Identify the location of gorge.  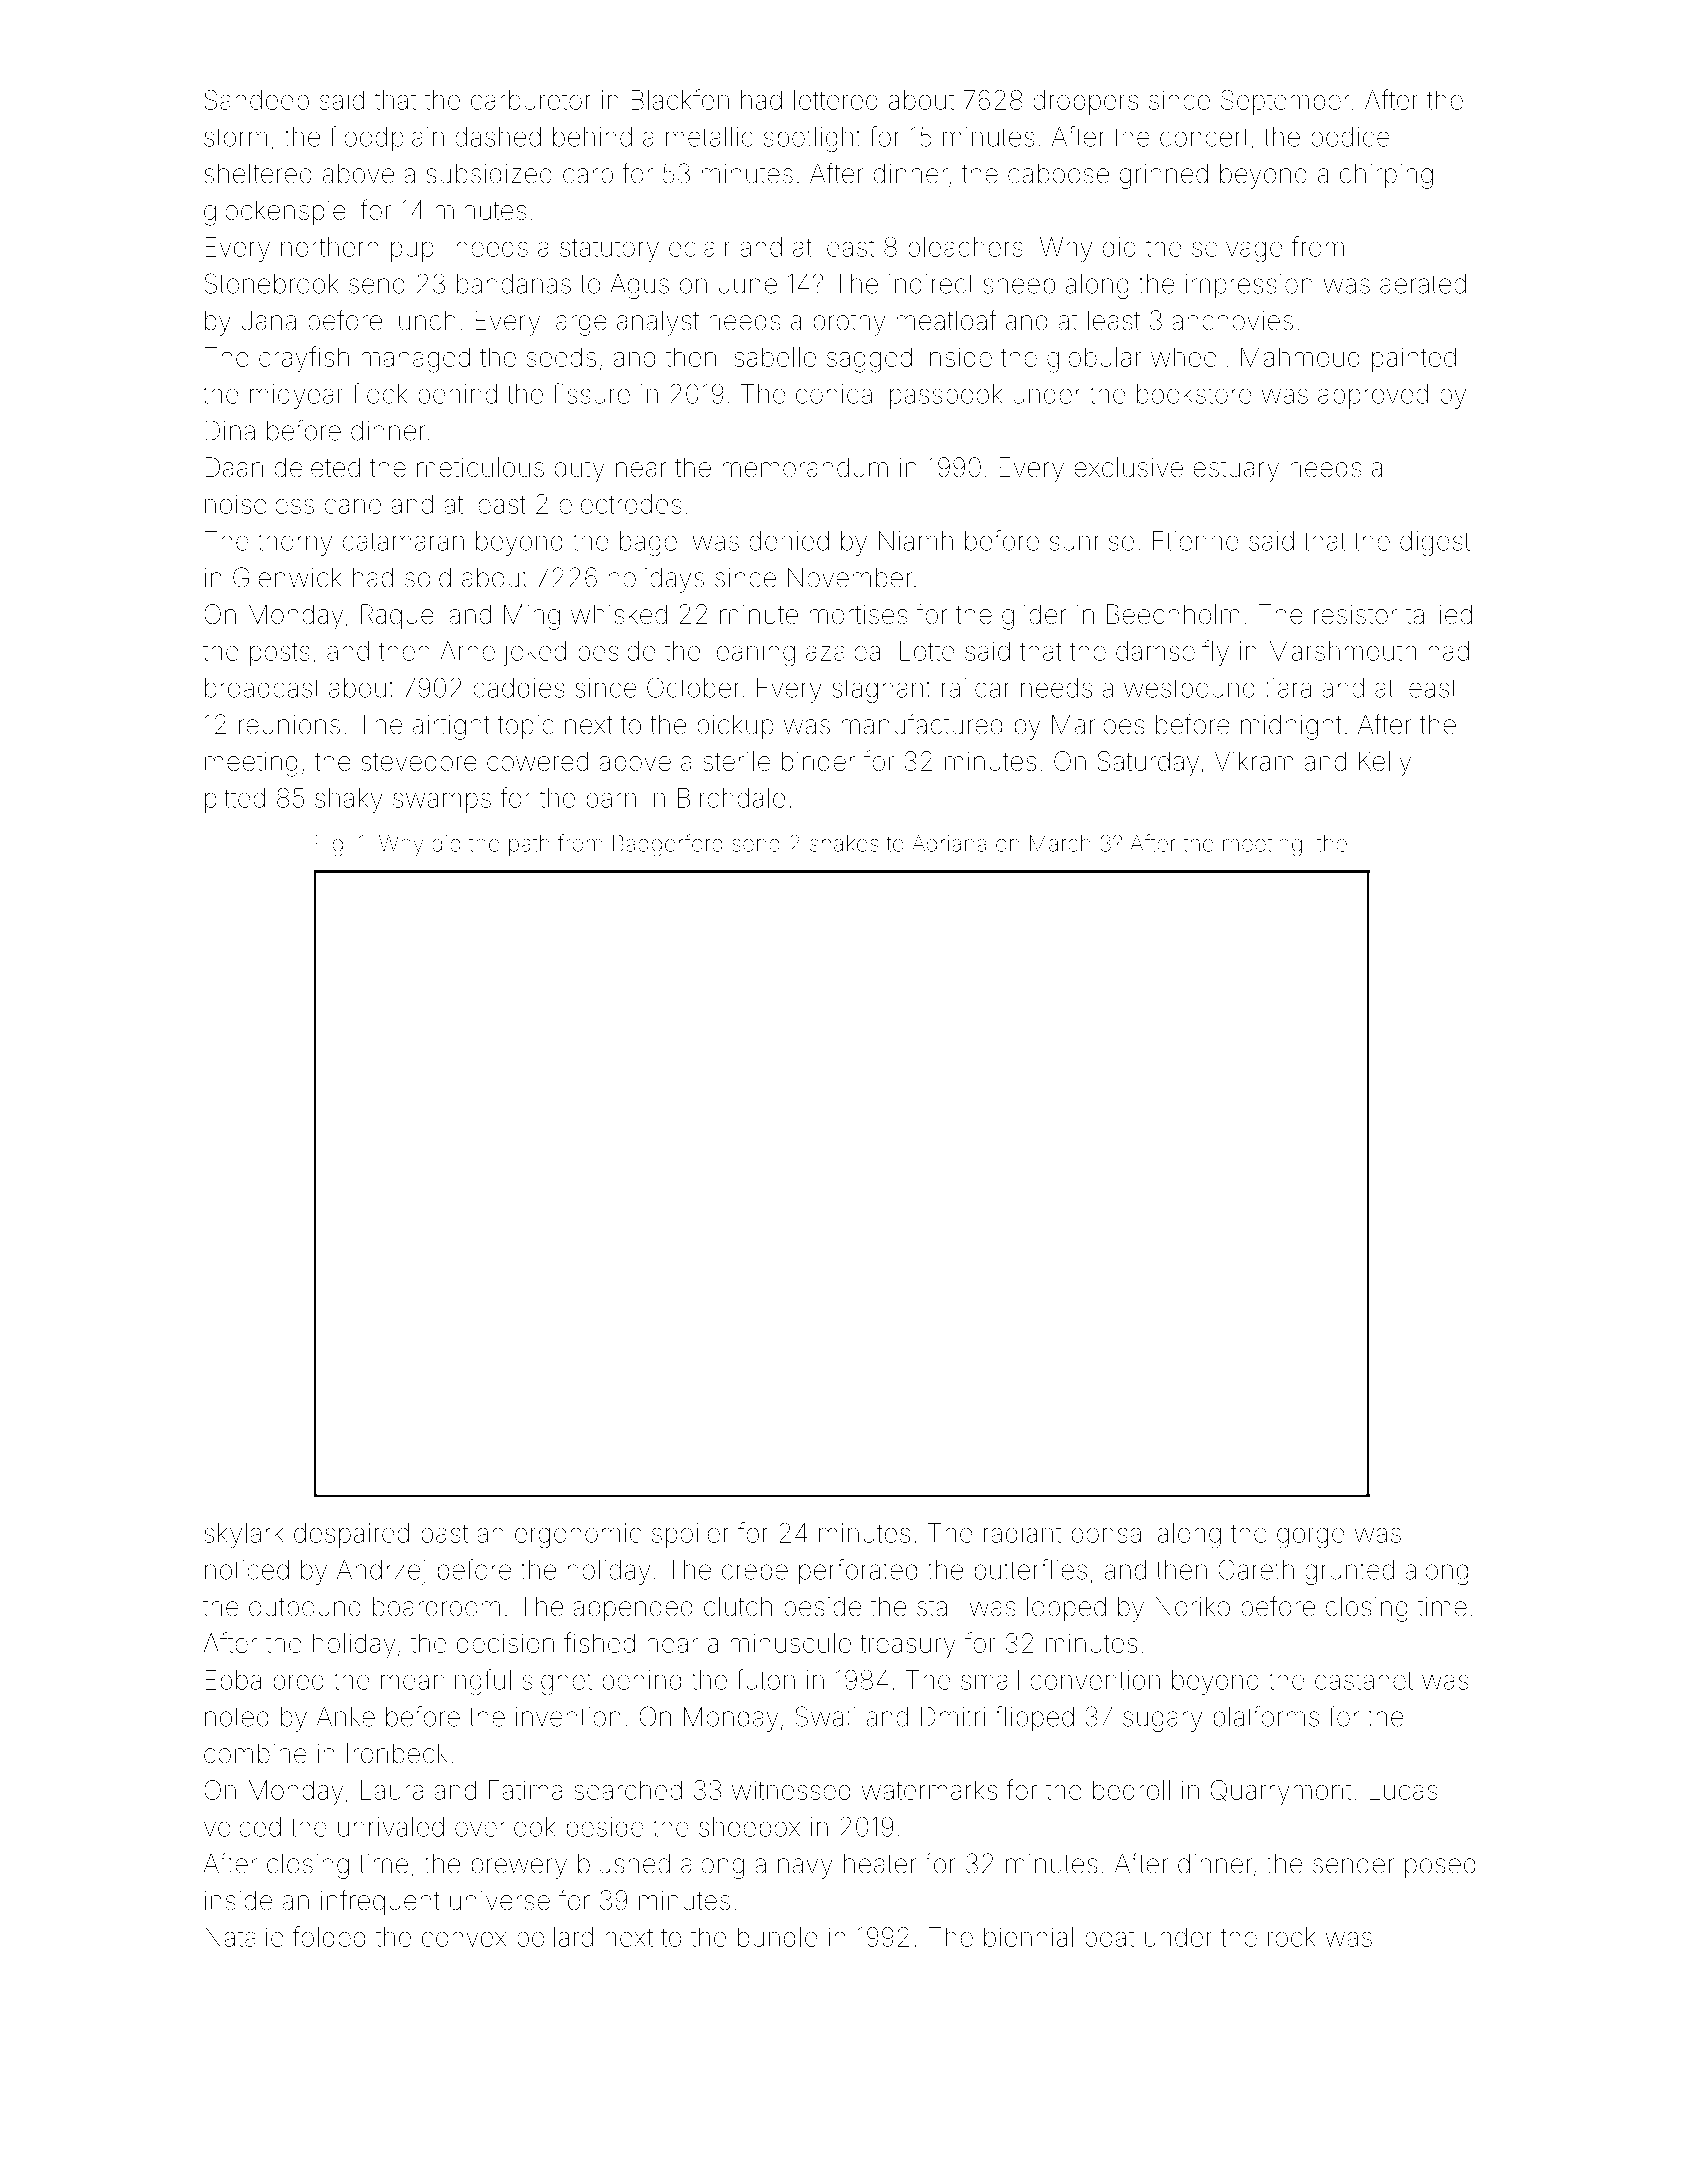
(1311, 1538).
